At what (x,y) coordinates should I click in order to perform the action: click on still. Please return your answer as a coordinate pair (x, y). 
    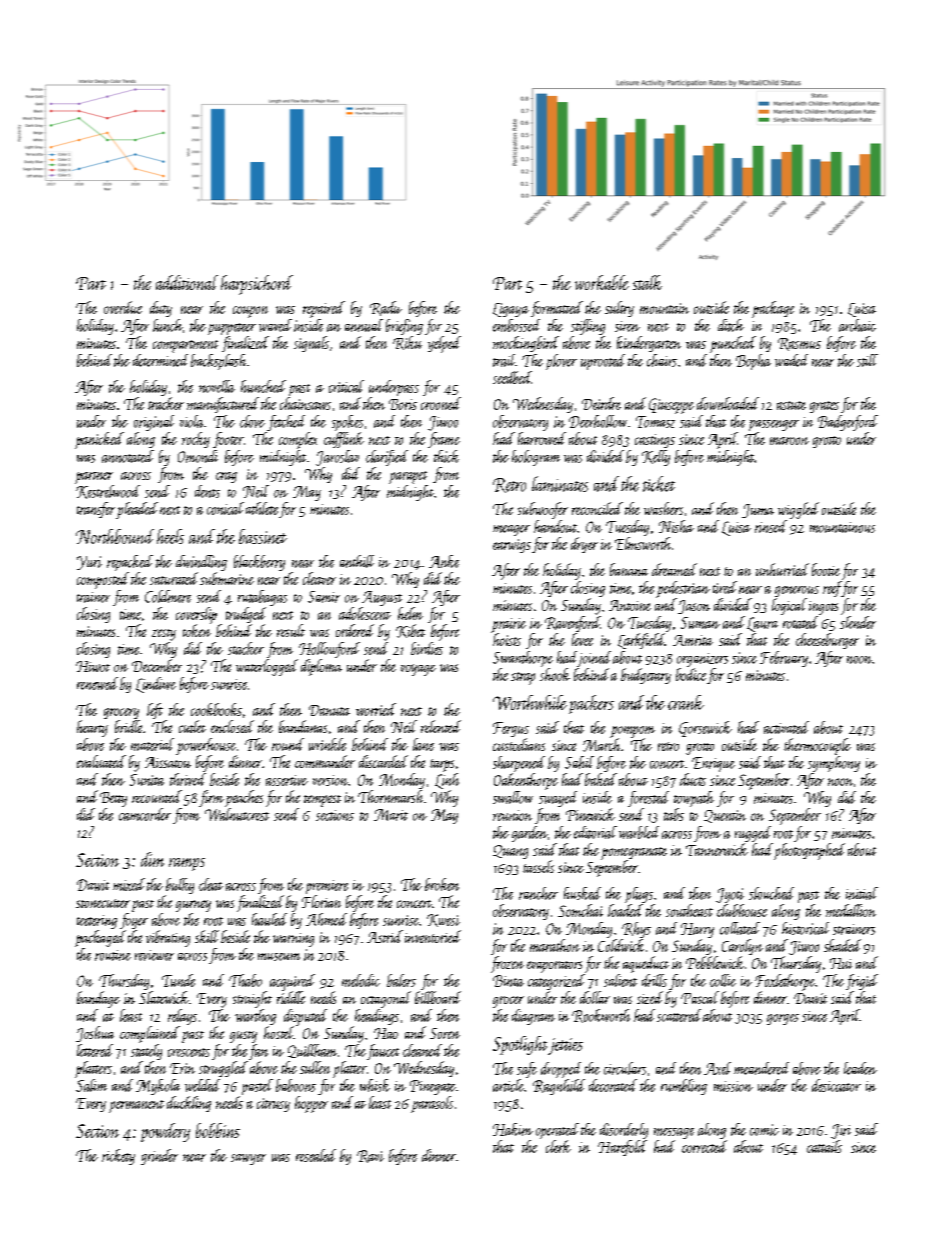
    Looking at the image, I should click on (867, 360).
